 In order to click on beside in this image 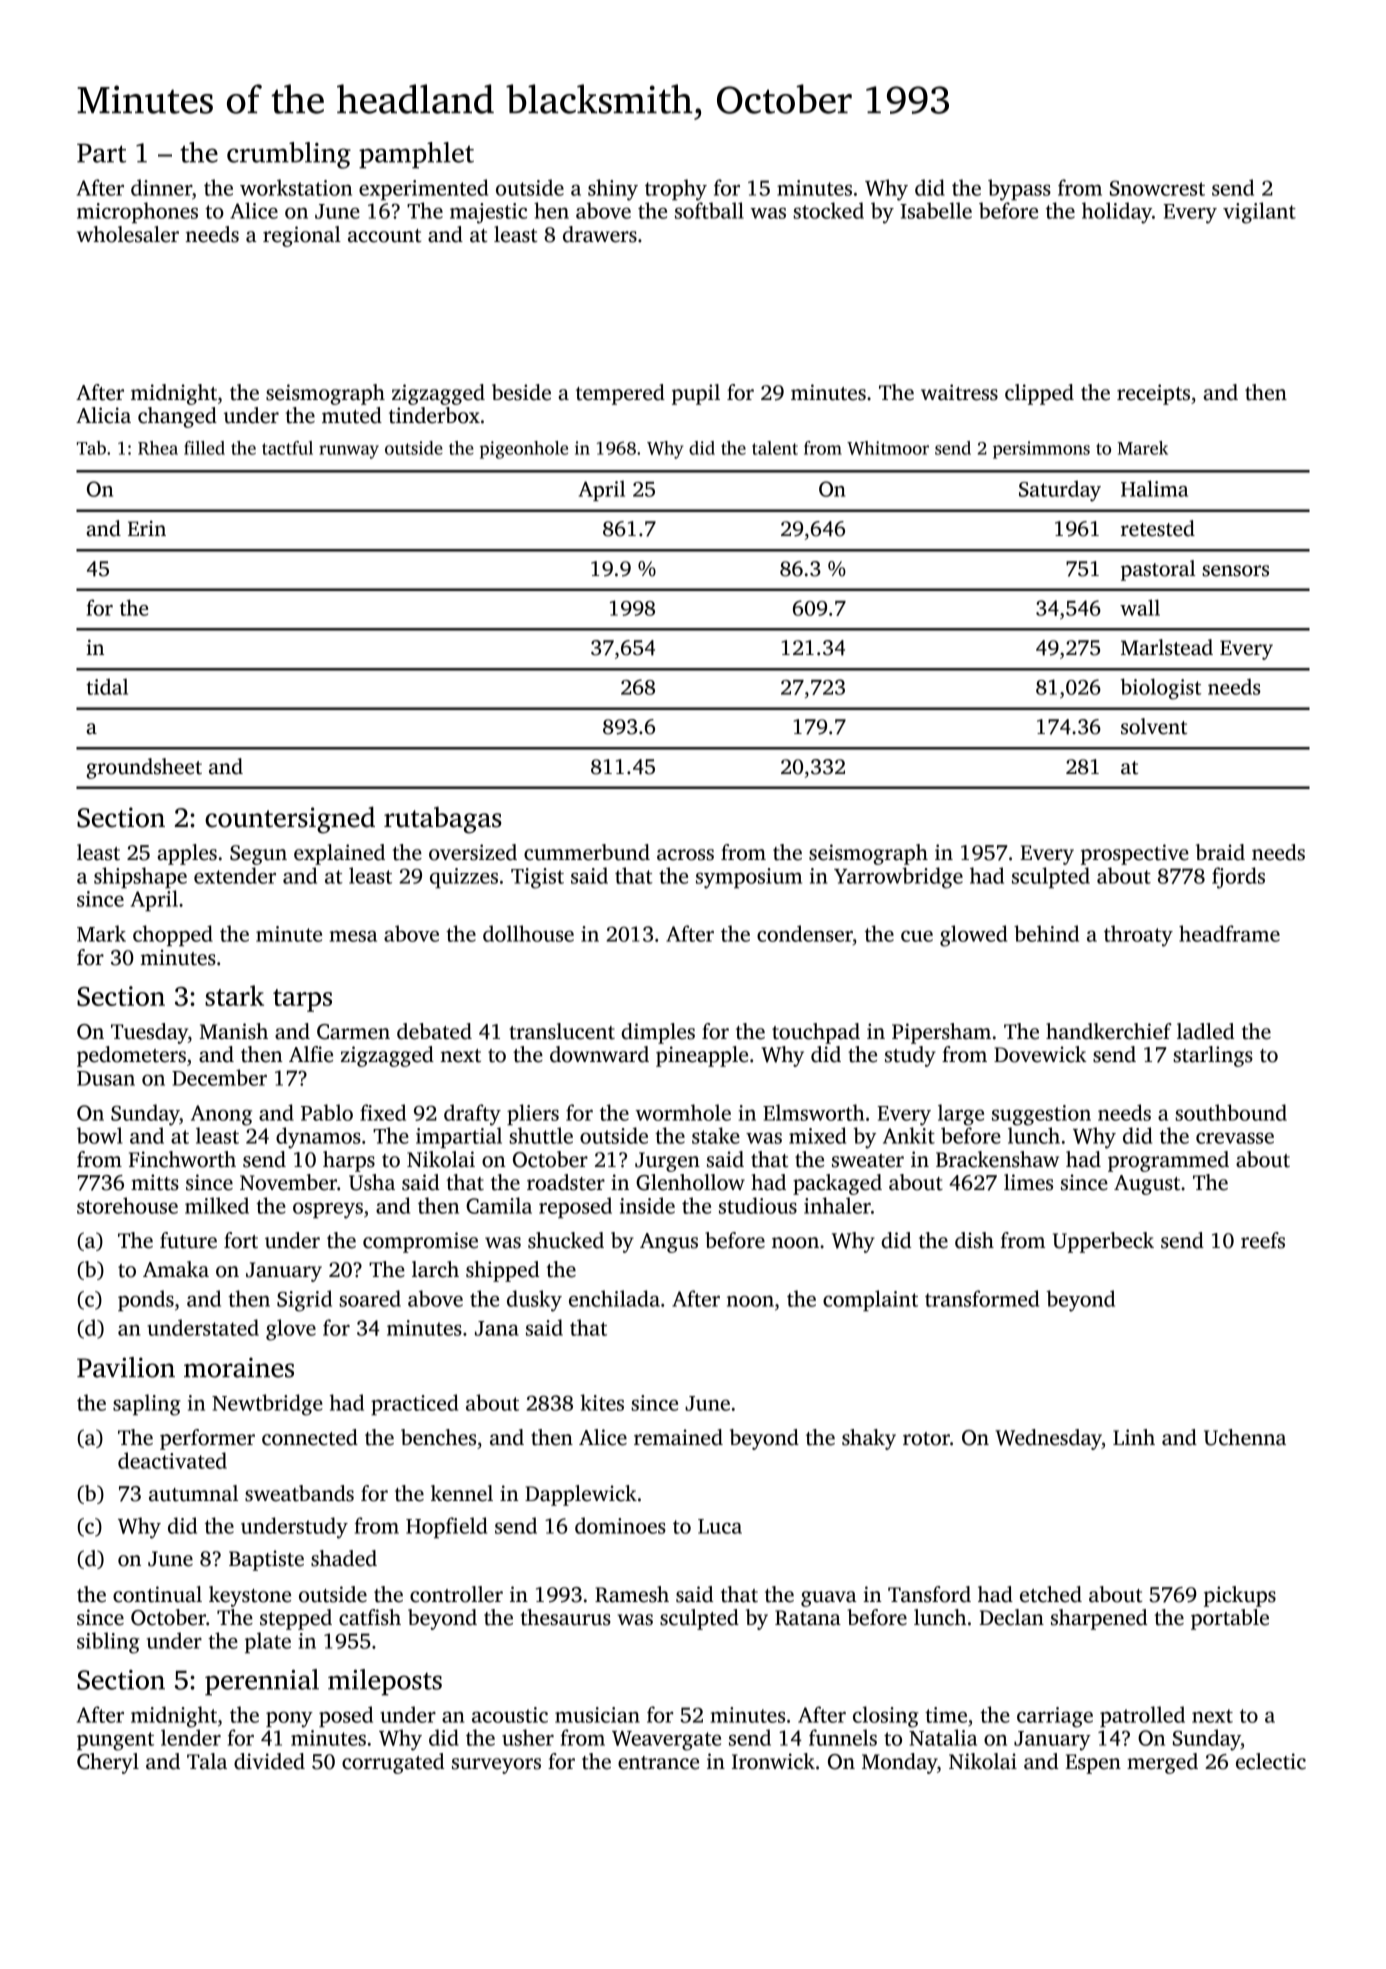, I will do `click(521, 392)`.
